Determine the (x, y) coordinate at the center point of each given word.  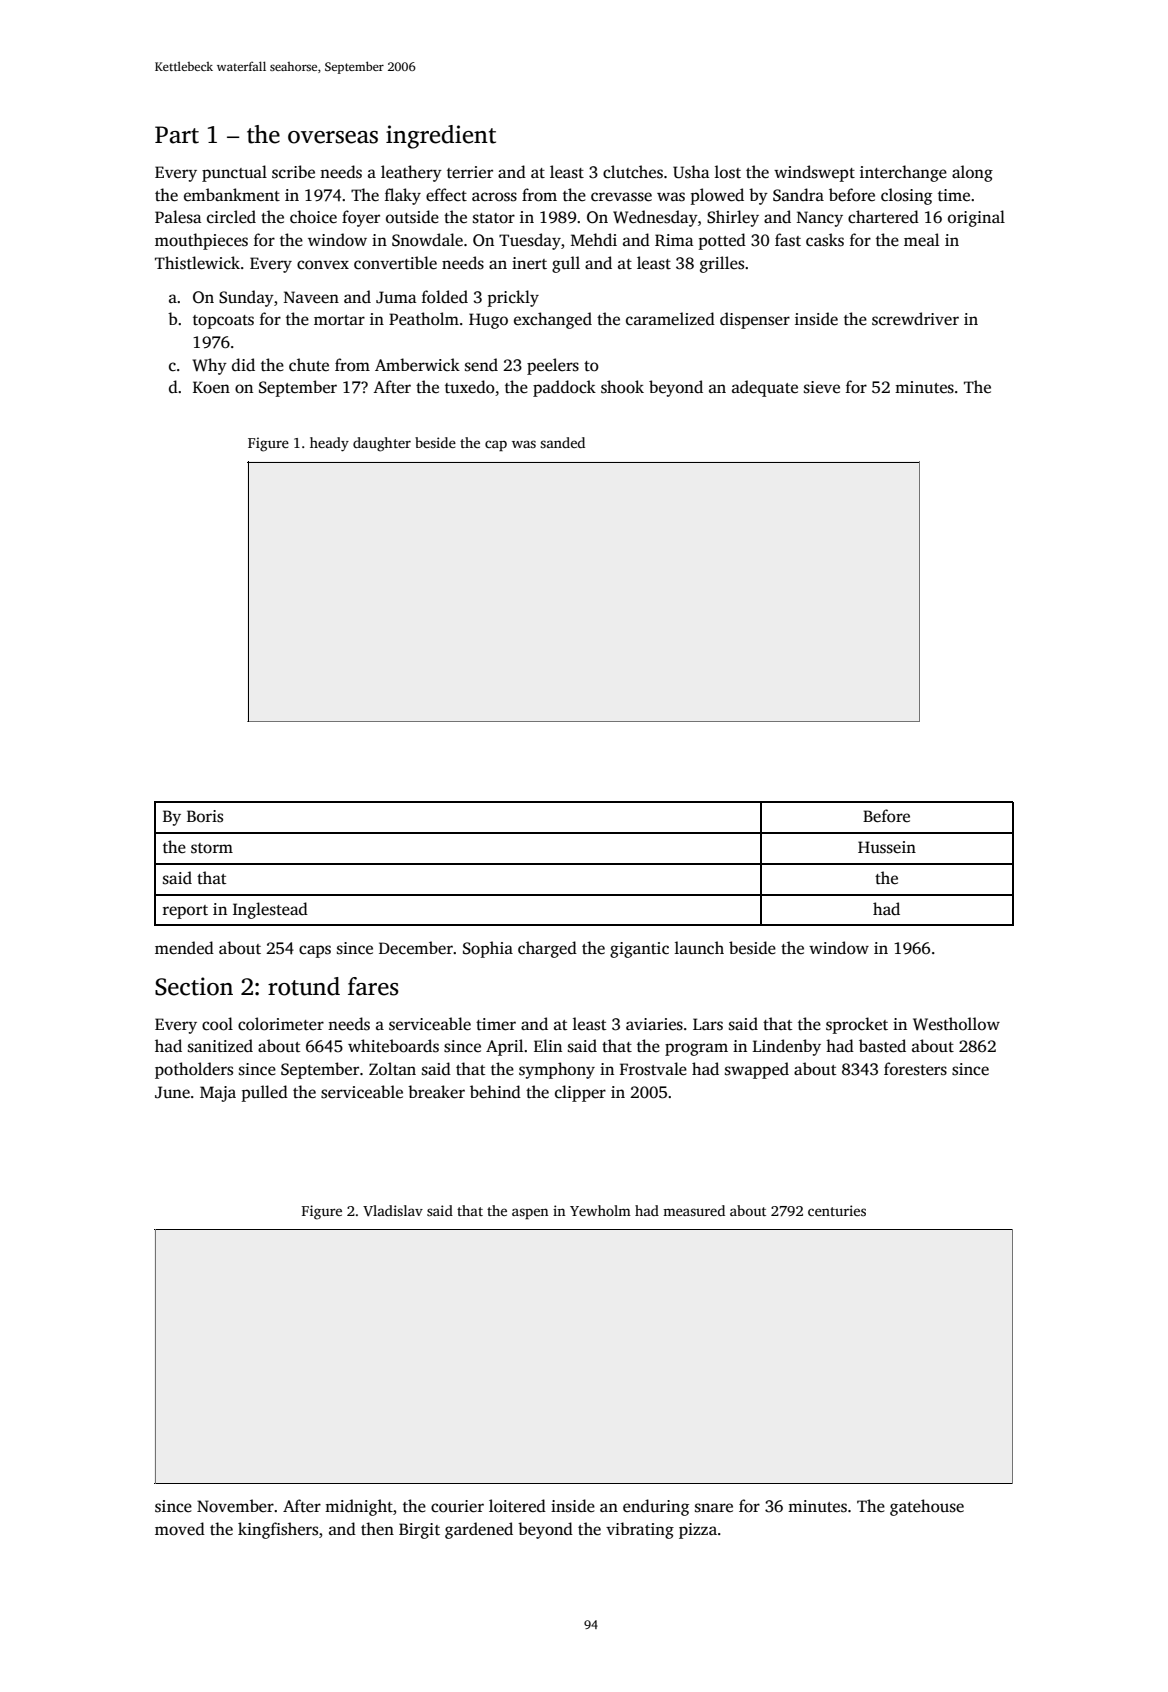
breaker (436, 1092)
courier (457, 1506)
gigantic (639, 950)
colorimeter (281, 1024)
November (235, 1506)
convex (323, 265)
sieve (822, 387)
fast (788, 240)
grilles (722, 264)
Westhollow (956, 1024)
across (494, 197)
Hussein (887, 847)
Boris (205, 816)
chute (309, 364)
